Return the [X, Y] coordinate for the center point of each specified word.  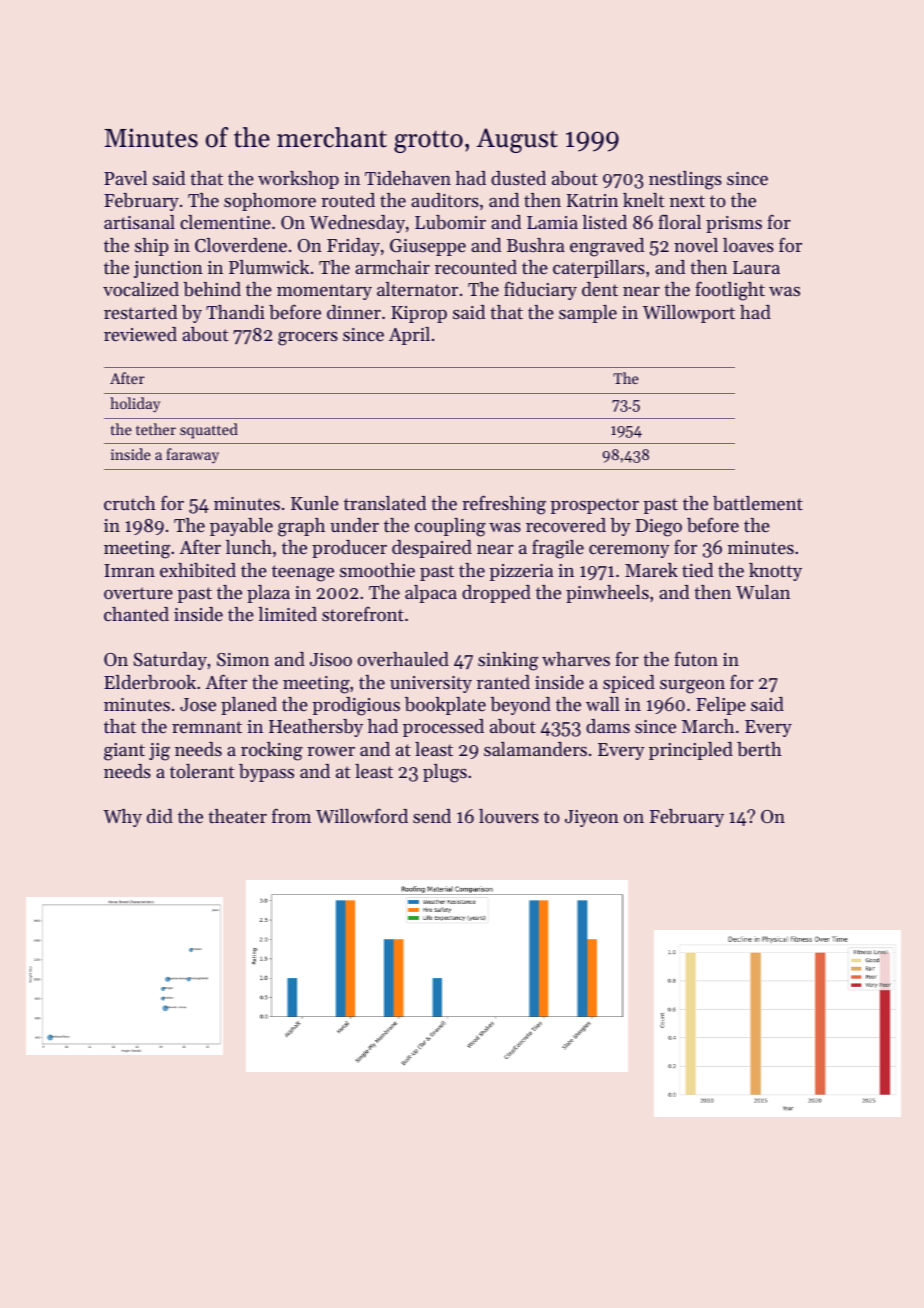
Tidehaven [408, 178]
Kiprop [419, 314]
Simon [243, 660]
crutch [130, 503]
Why [122, 818]
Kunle [315, 503]
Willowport [689, 314]
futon [696, 658]
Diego [659, 528]
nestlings [685, 180]
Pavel [125, 178]
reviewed [140, 334]
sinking [508, 661]
